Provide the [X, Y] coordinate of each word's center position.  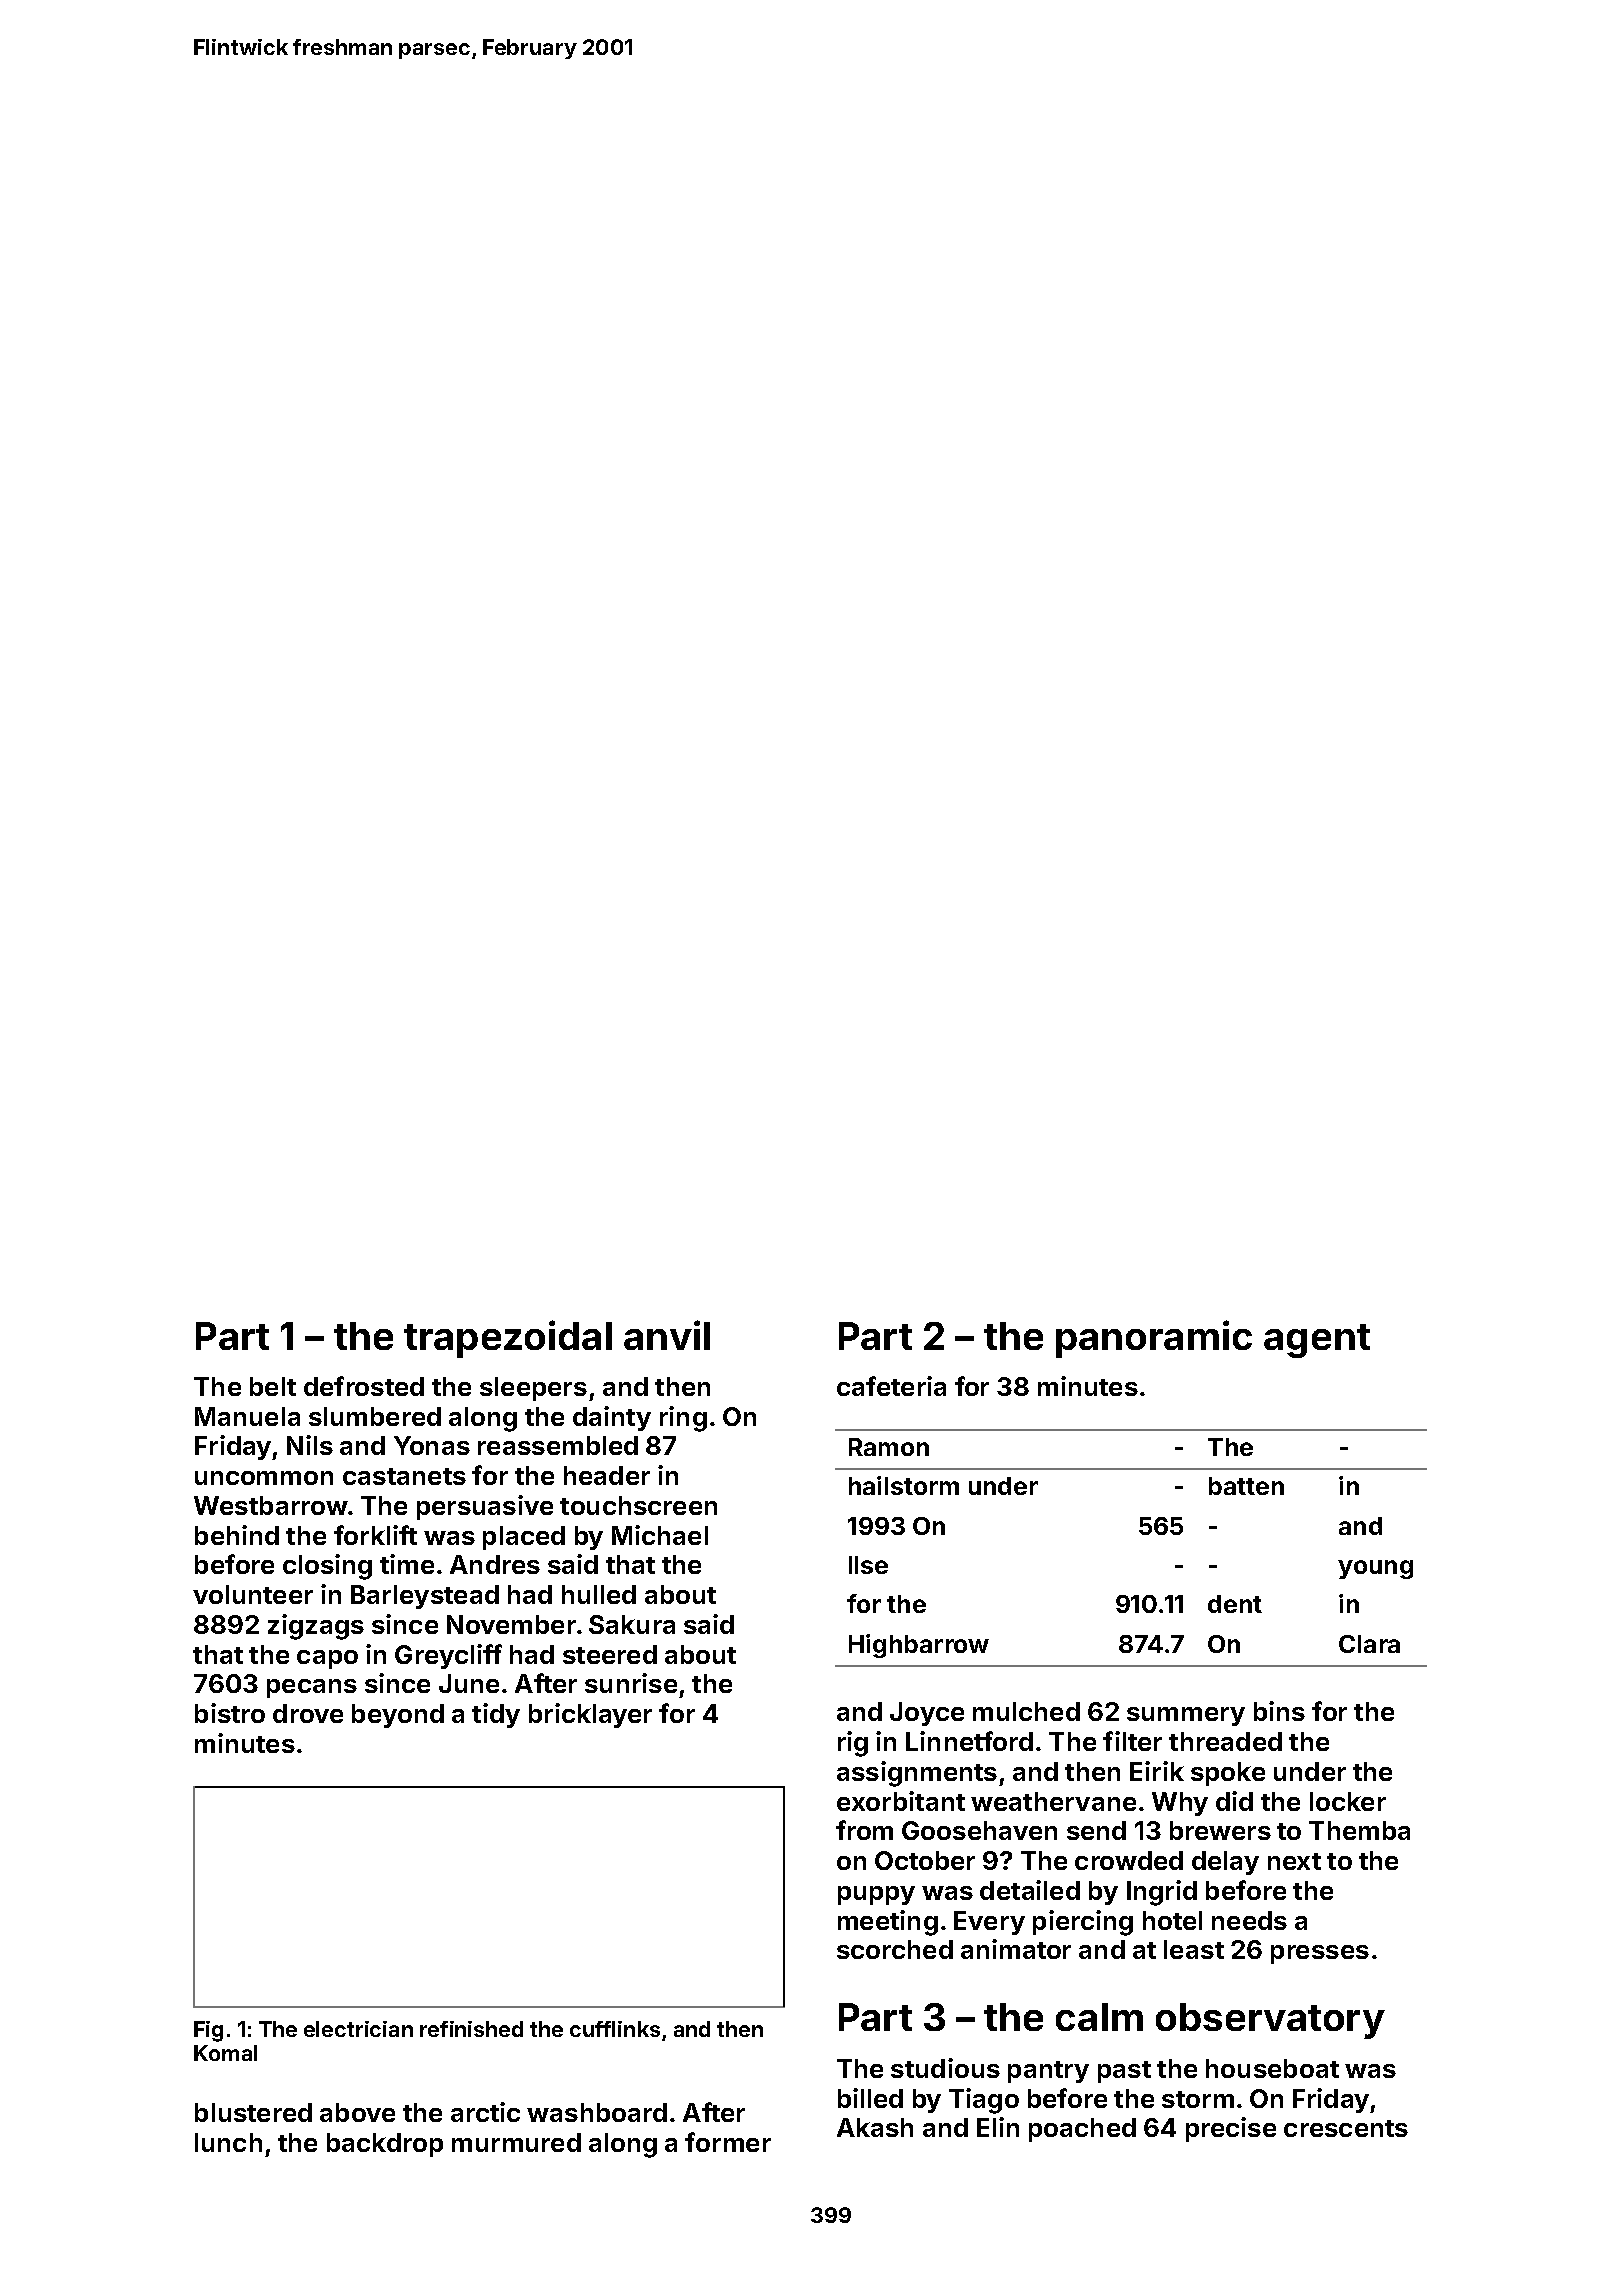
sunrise [631, 1683]
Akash [875, 2127]
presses [1320, 1954]
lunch [228, 2142]
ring [683, 1419]
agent [1317, 1341]
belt [273, 1386]
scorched [895, 1949]
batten [1246, 1486]
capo [327, 1659]
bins [1279, 1711]
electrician [358, 2029]
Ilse [868, 1565]
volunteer [253, 1594]
